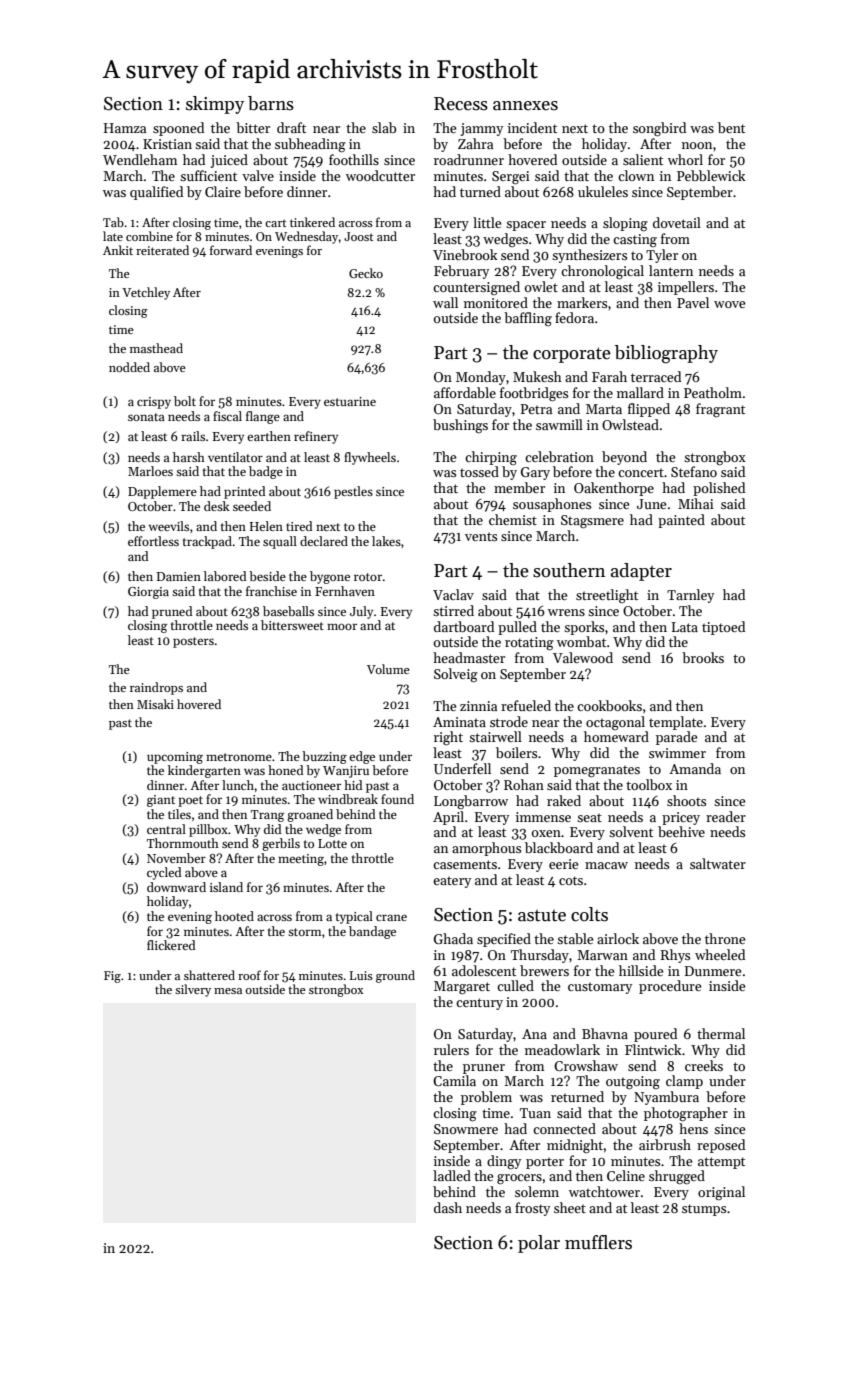 Image resolution: width=849 pixels, height=1400 pixels. What do you see at coordinates (515, 985) in the document?
I see `culled` at bounding box center [515, 985].
